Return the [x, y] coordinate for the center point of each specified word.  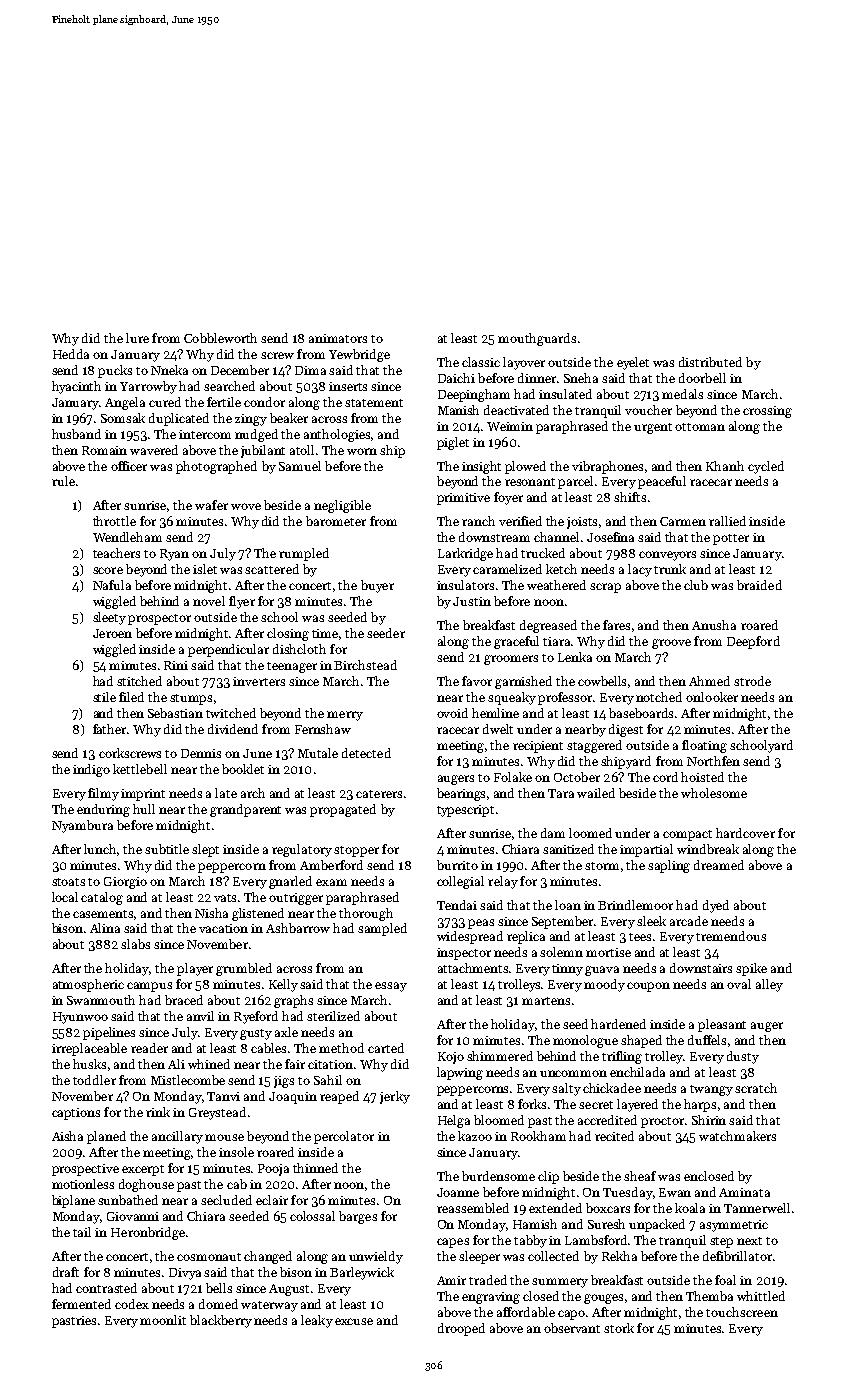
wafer [211, 505]
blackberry [221, 1321]
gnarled [290, 882]
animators [338, 338]
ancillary [177, 1137]
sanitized [568, 849]
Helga [454, 1121]
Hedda [71, 354]
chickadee [612, 1088]
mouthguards [537, 339]
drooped [461, 1329]
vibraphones [607, 467]
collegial [460, 882]
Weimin [510, 426]
